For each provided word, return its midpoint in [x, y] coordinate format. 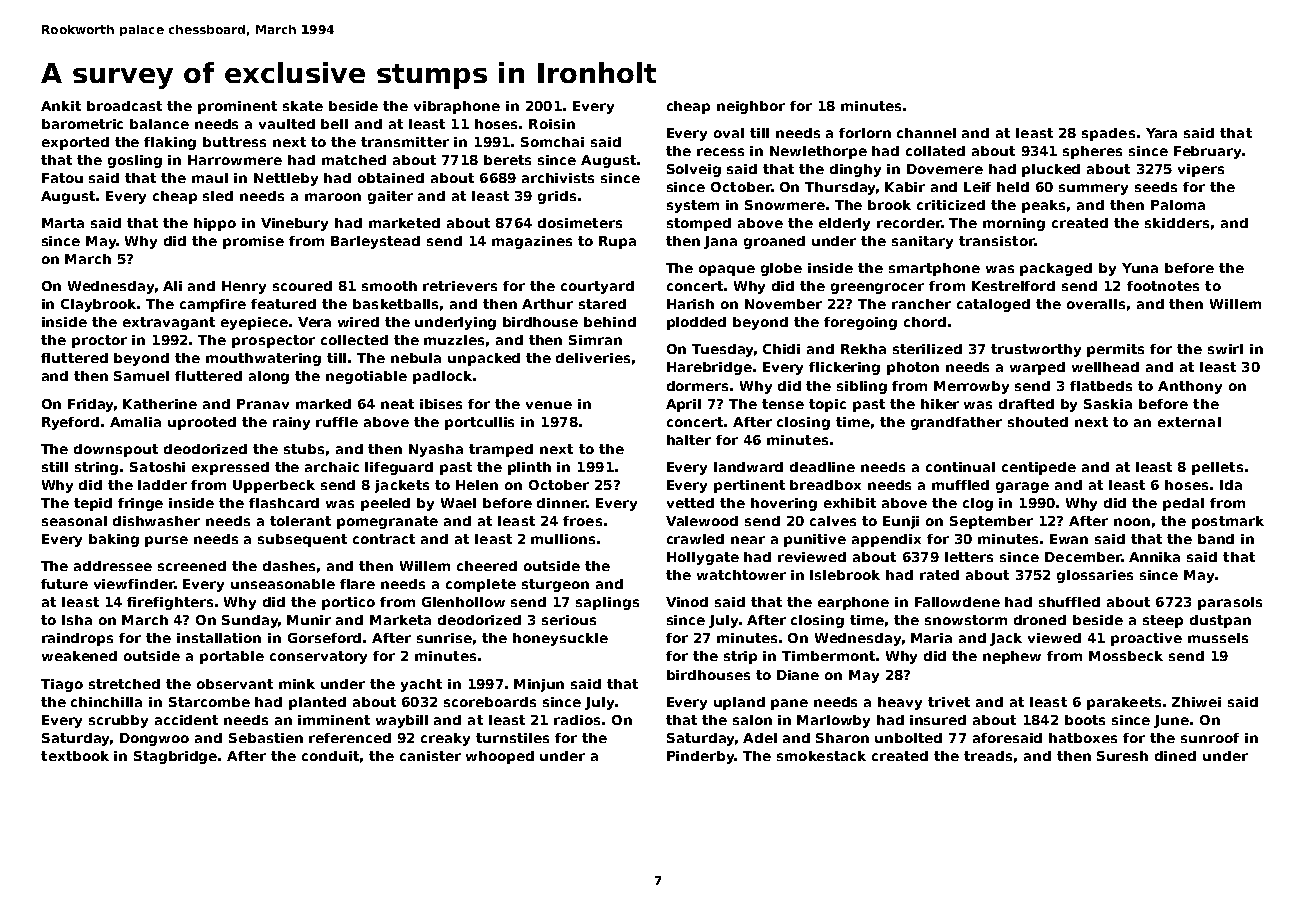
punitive [815, 540]
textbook [75, 756]
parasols [1230, 603]
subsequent [302, 540]
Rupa [617, 242]
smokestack [821, 756]
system [693, 206]
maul [210, 178]
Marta [63, 223]
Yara [1161, 133]
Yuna [1140, 268]
